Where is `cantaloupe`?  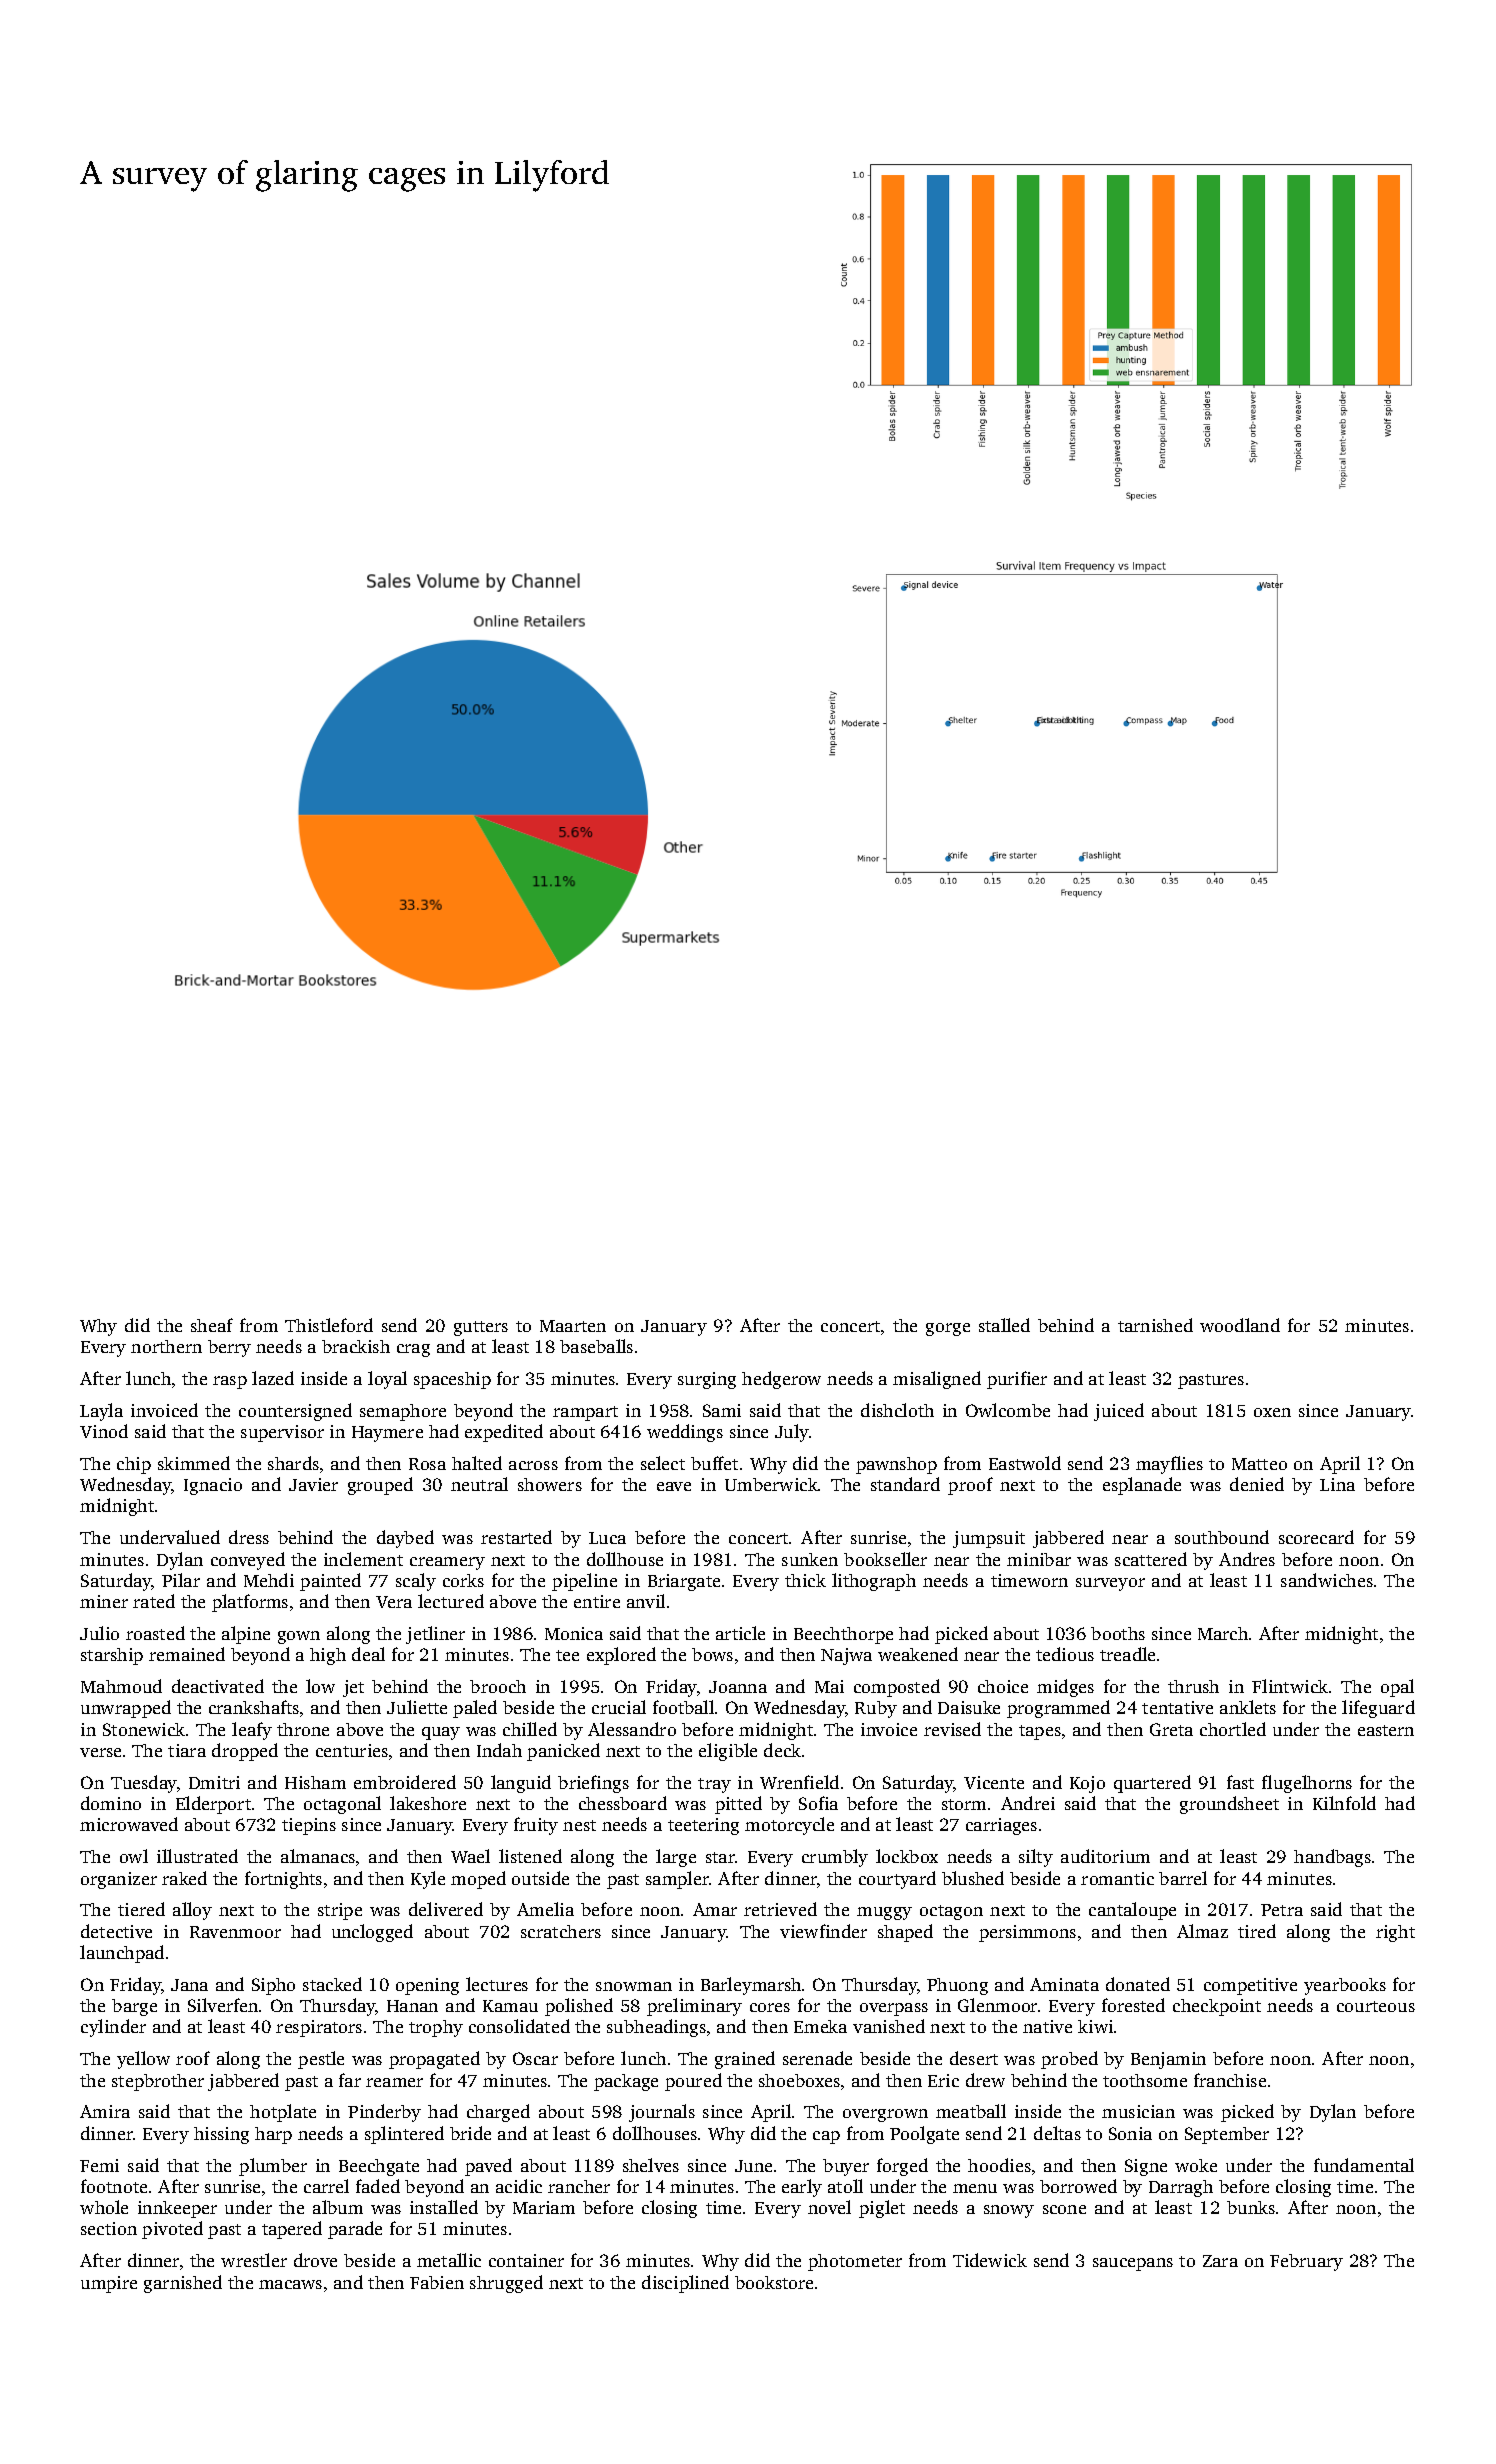
cantaloupe is located at coordinates (1132, 1911).
